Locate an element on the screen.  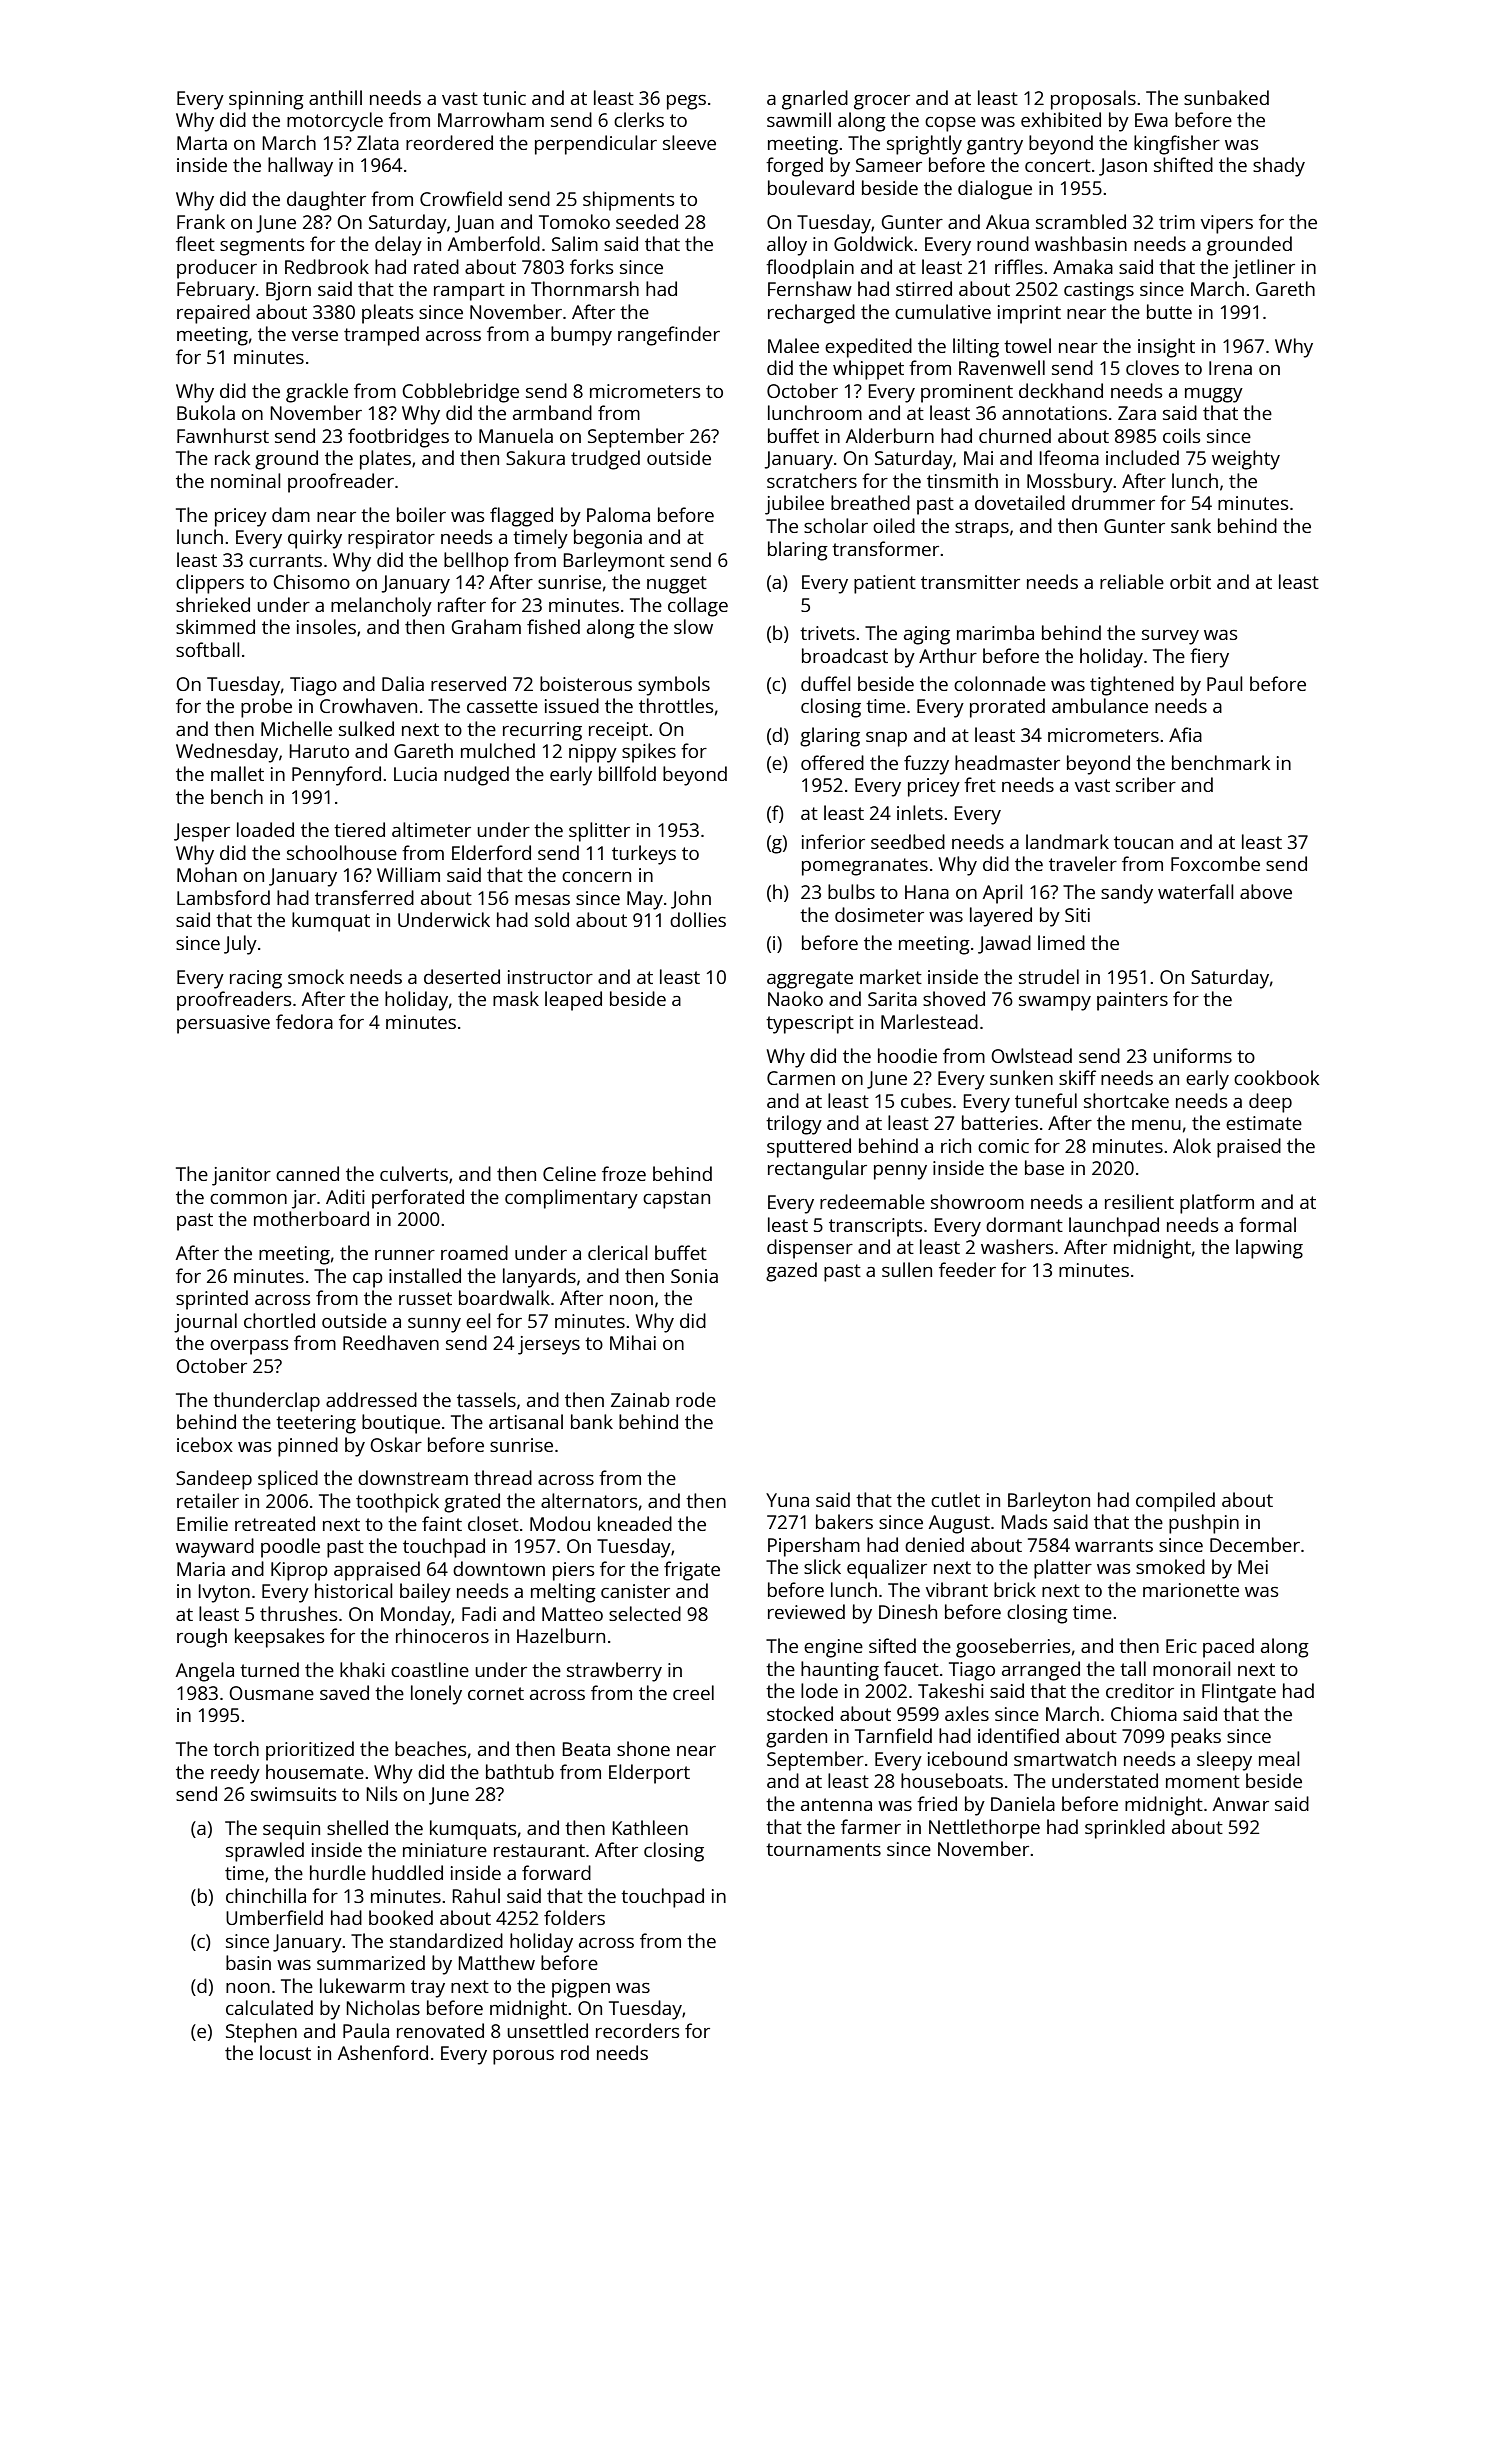
above is located at coordinates (1266, 891).
